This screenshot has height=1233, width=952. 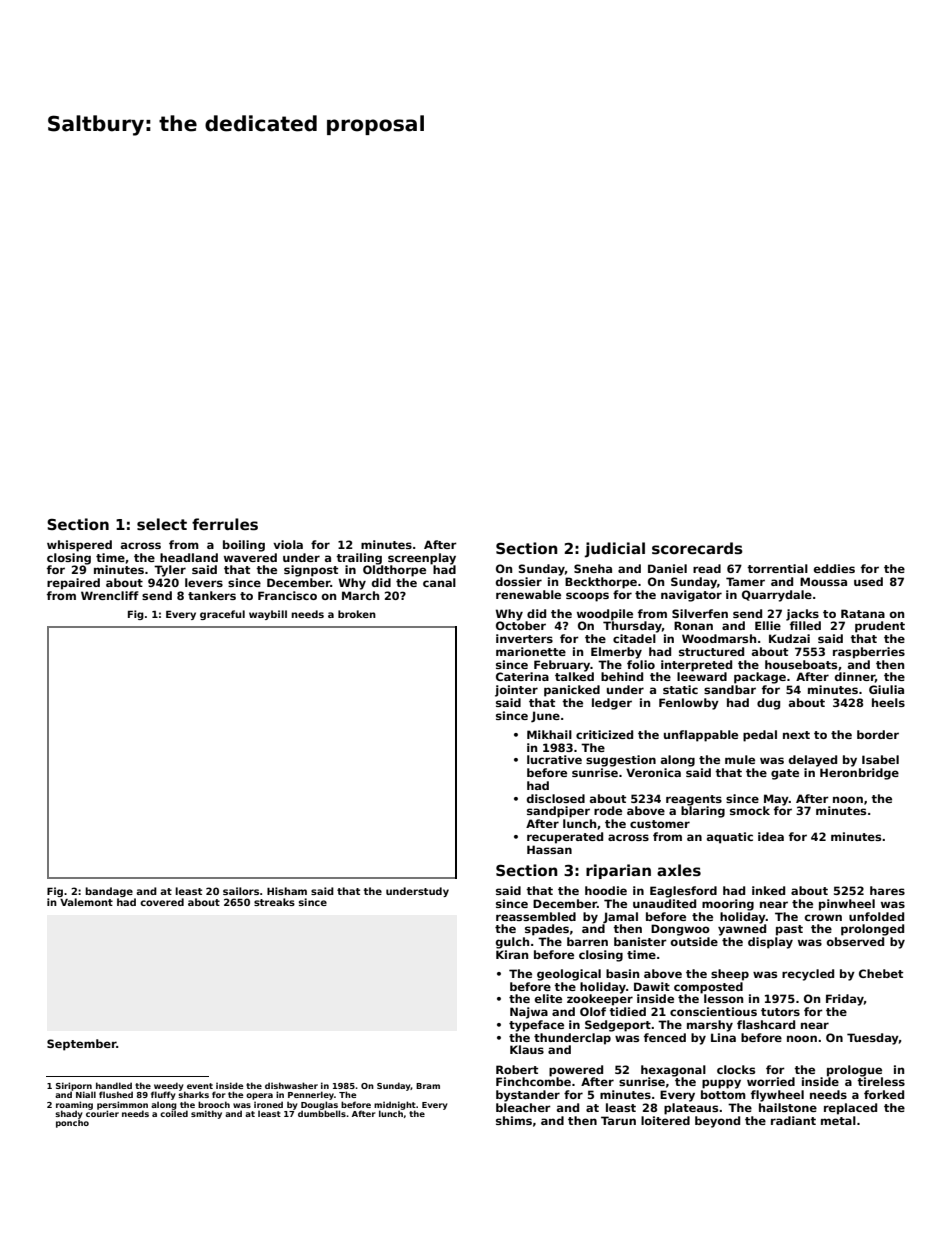 I want to click on graceful, so click(x=222, y=615).
